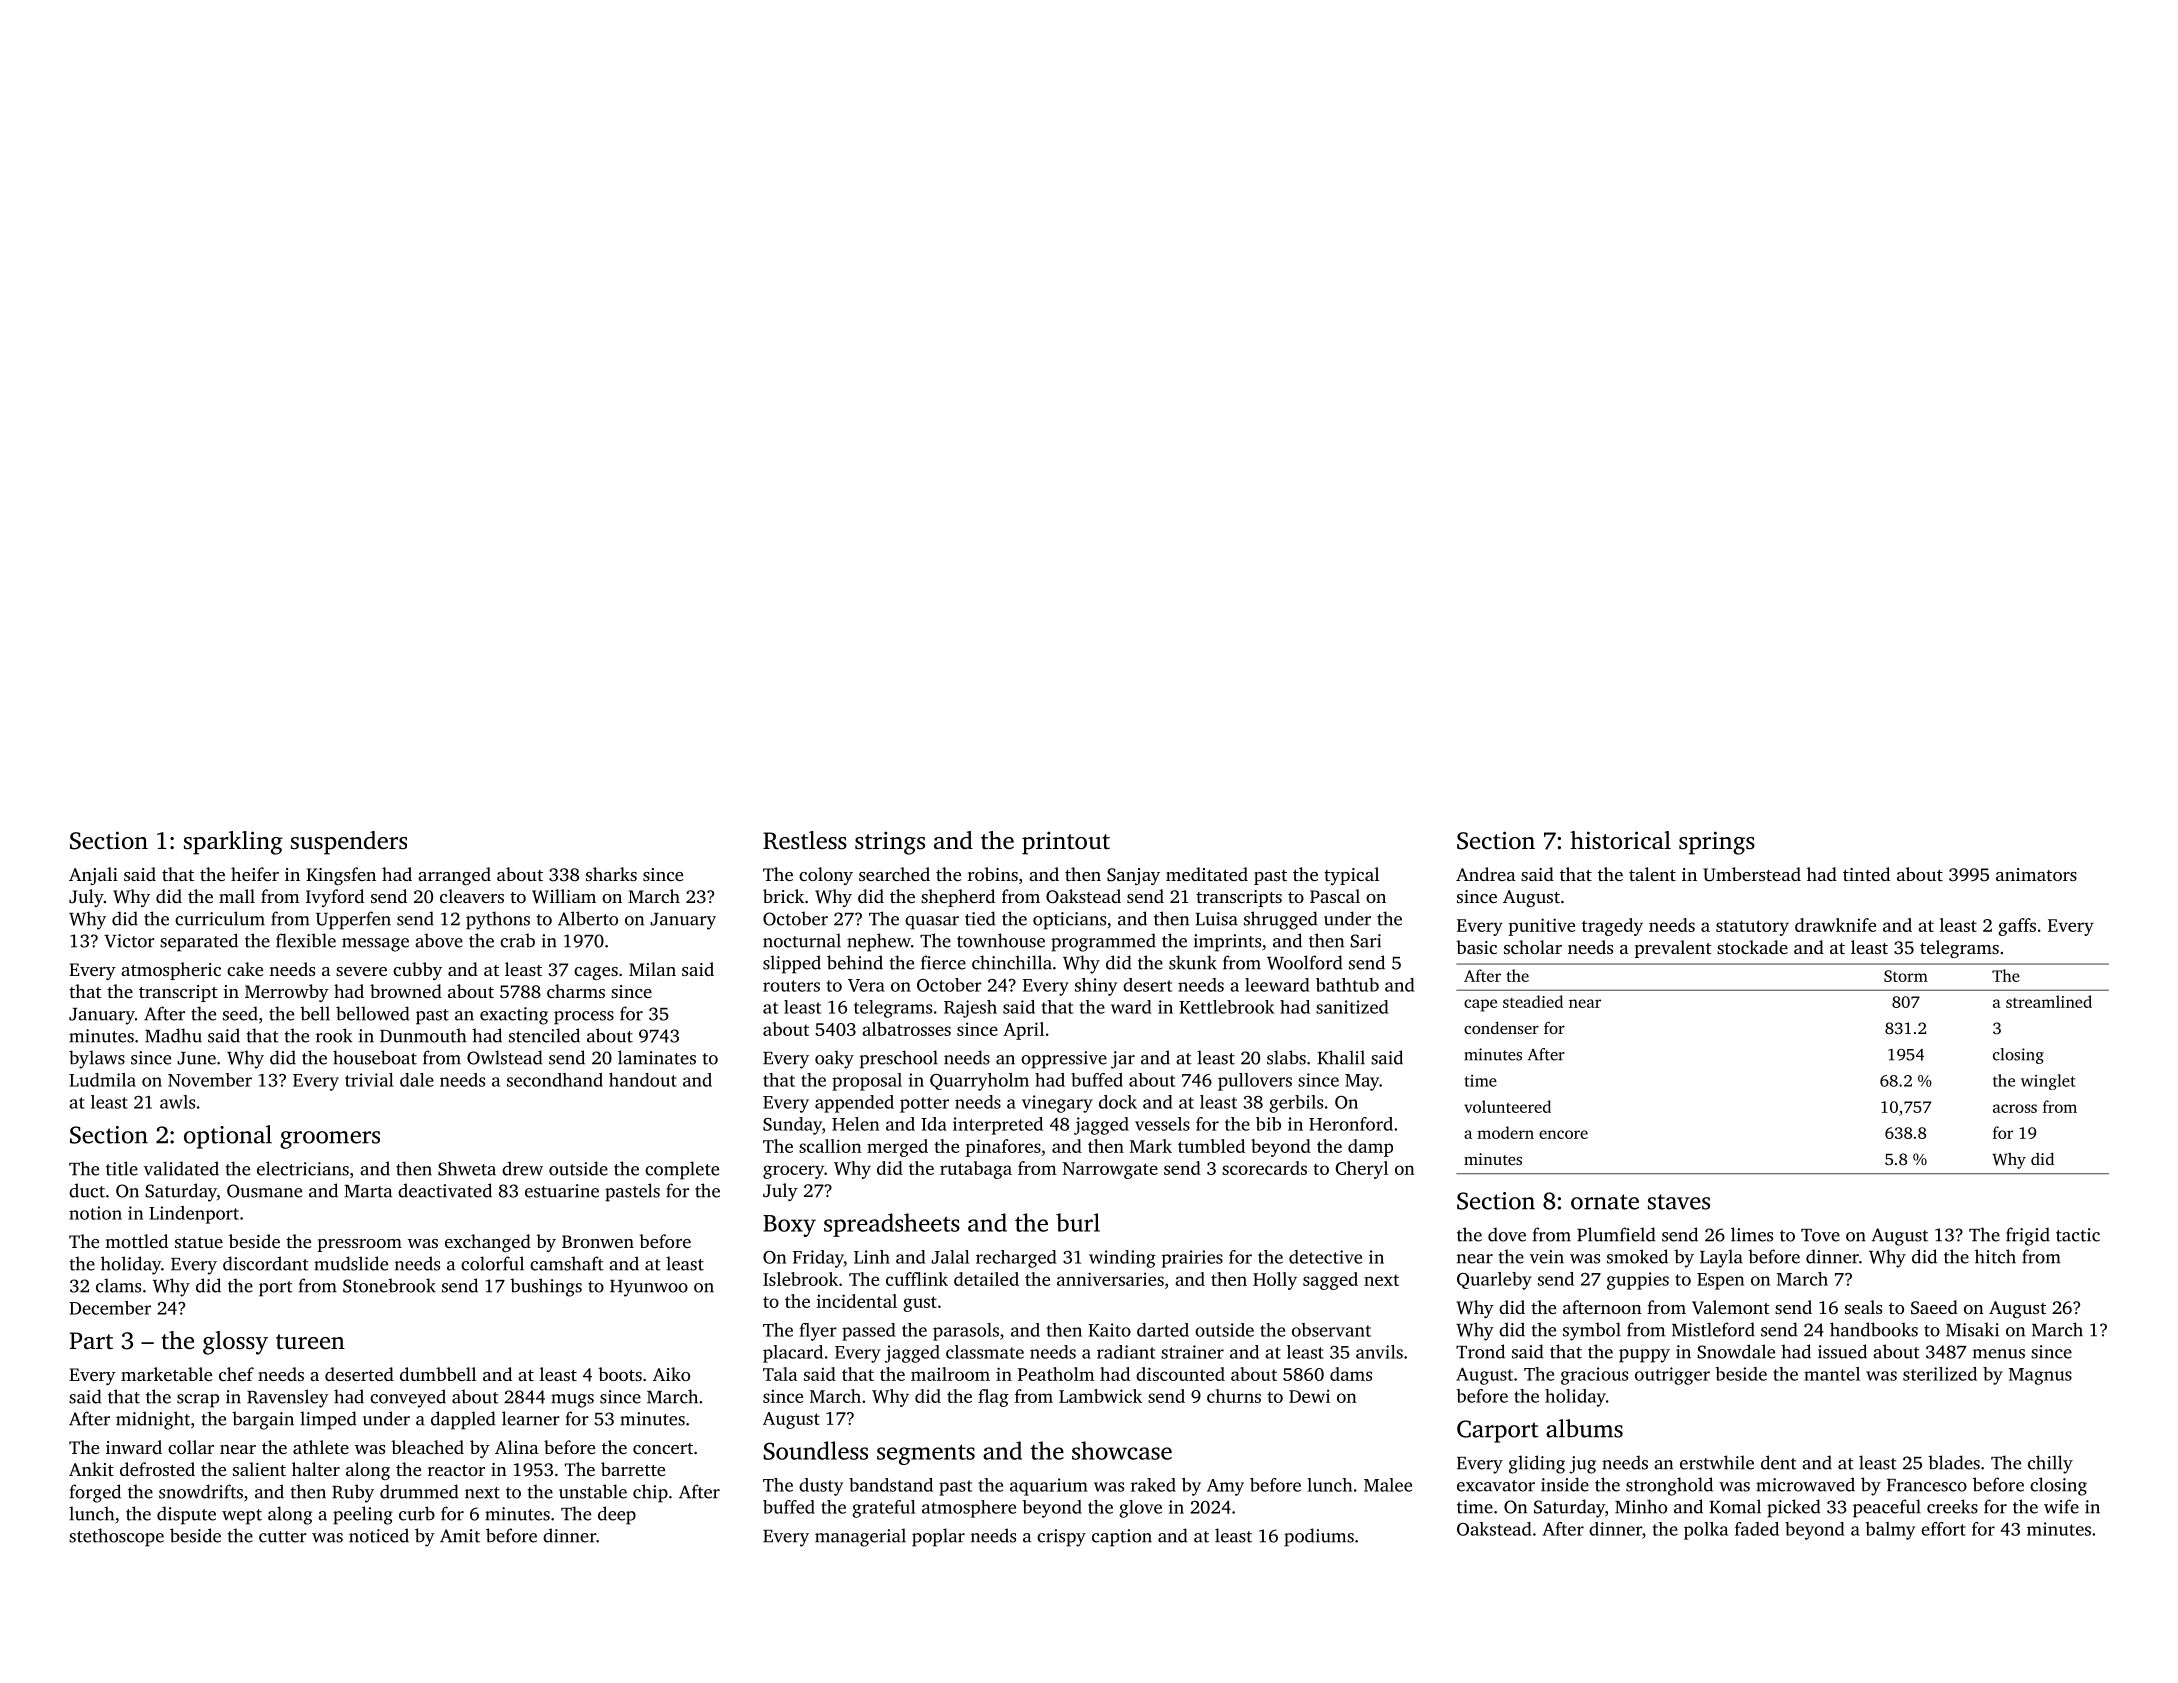  I want to click on across, so click(2015, 1108).
